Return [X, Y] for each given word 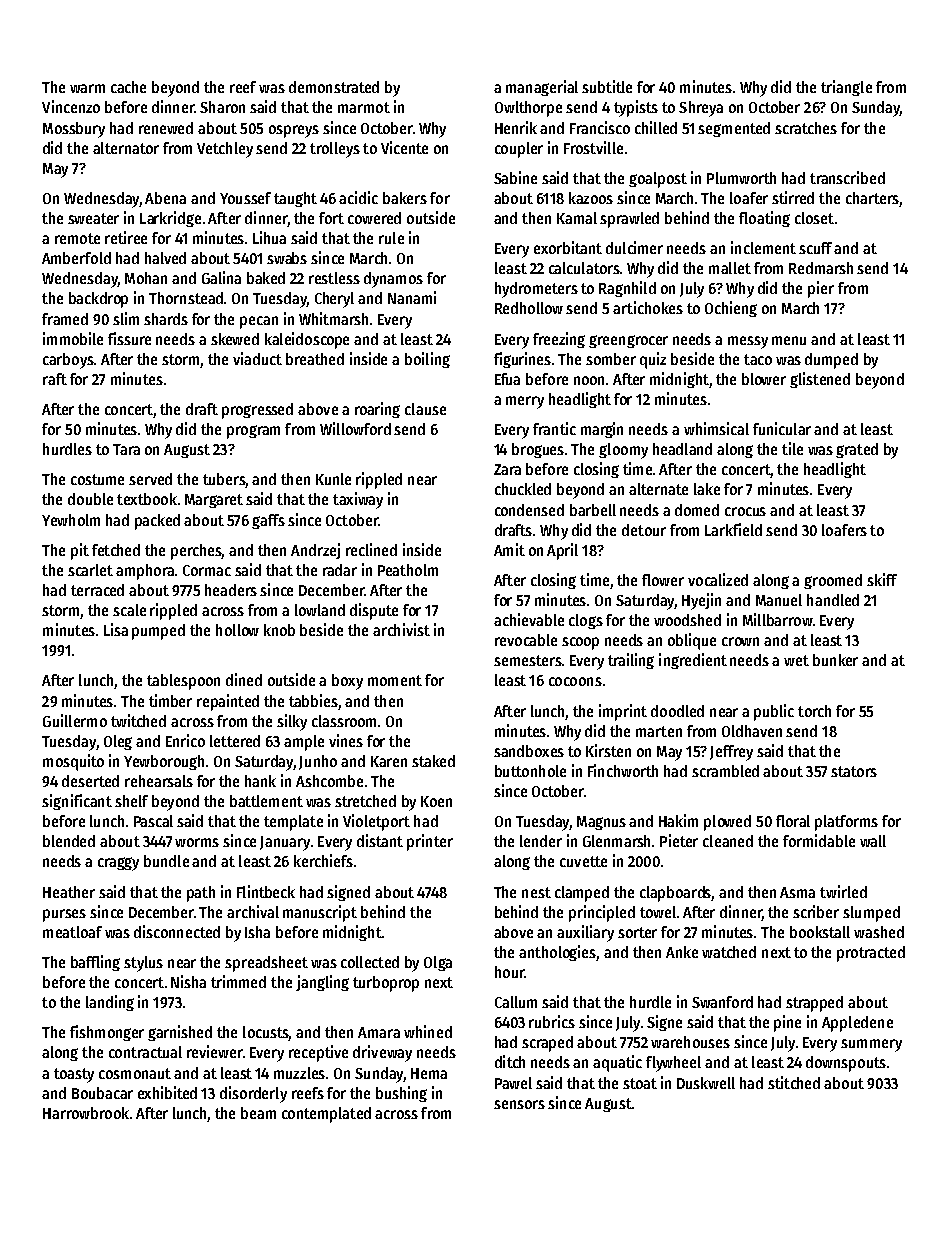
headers [231, 590]
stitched [794, 1082]
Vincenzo [71, 106]
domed [697, 510]
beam [258, 1113]
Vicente [404, 147]
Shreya [701, 109]
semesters [528, 660]
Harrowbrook [86, 1113]
